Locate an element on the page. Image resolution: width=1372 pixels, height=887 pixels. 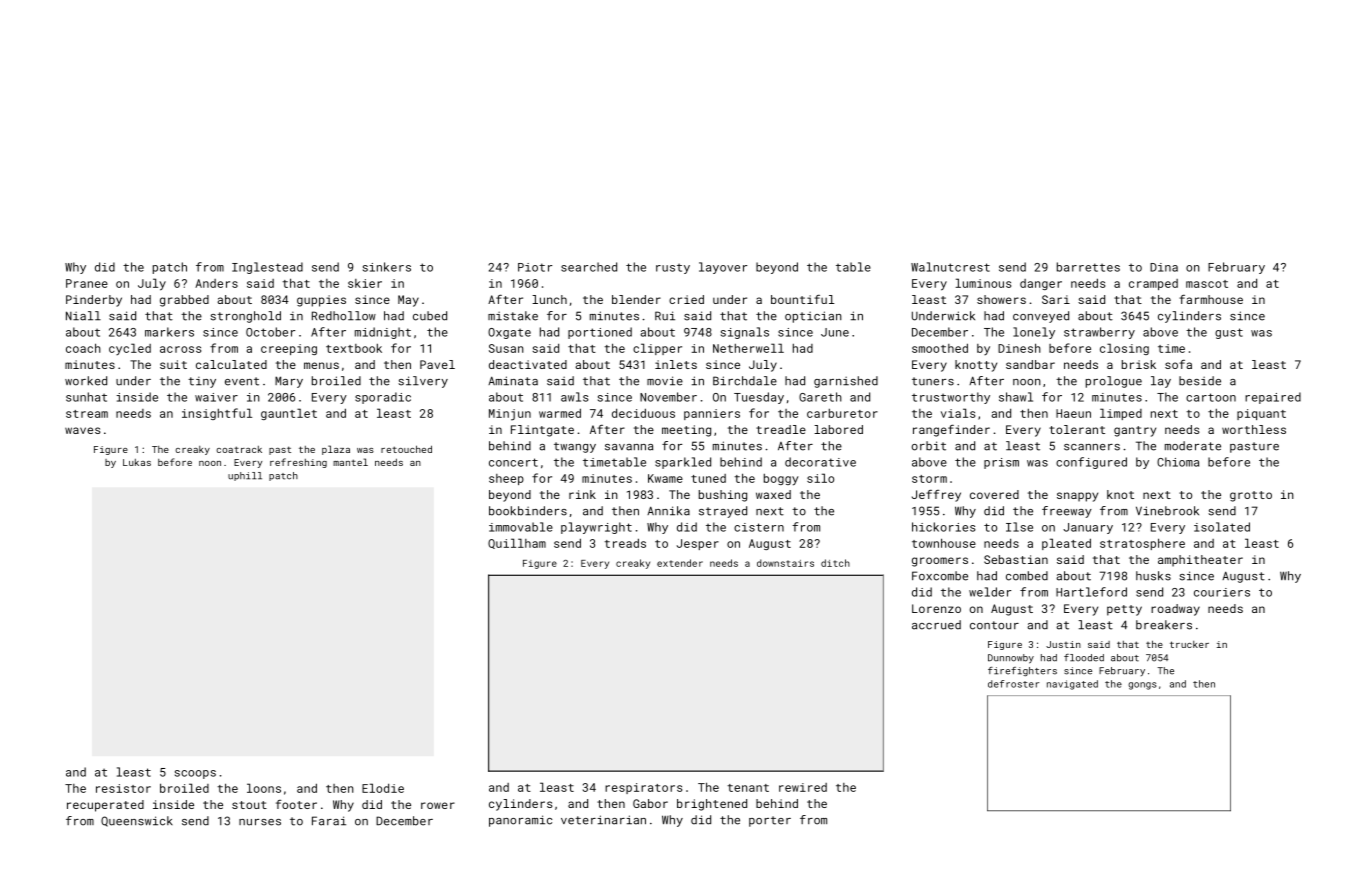
piquant is located at coordinates (1261, 414).
